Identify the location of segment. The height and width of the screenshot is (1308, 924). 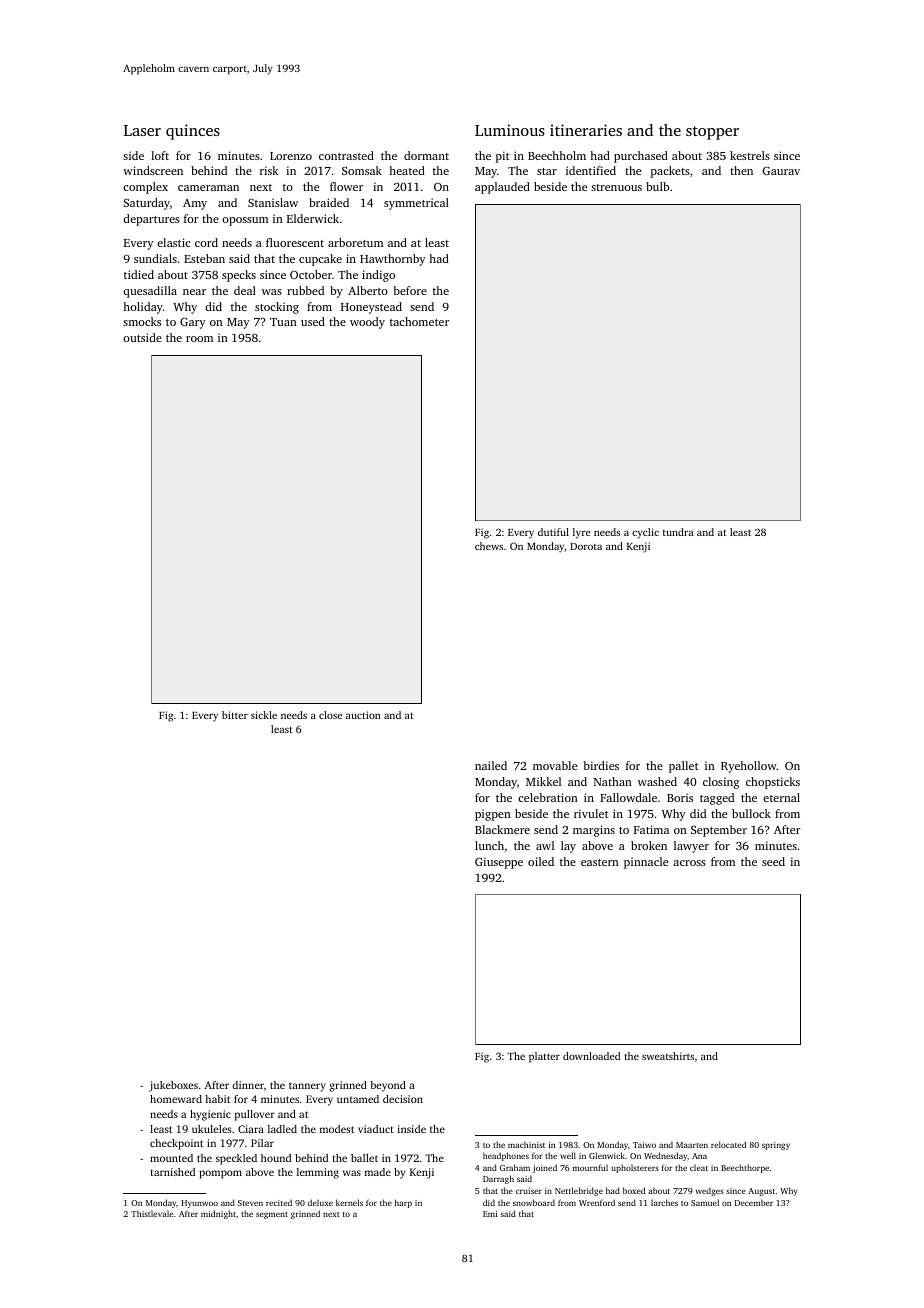
(272, 1215).
